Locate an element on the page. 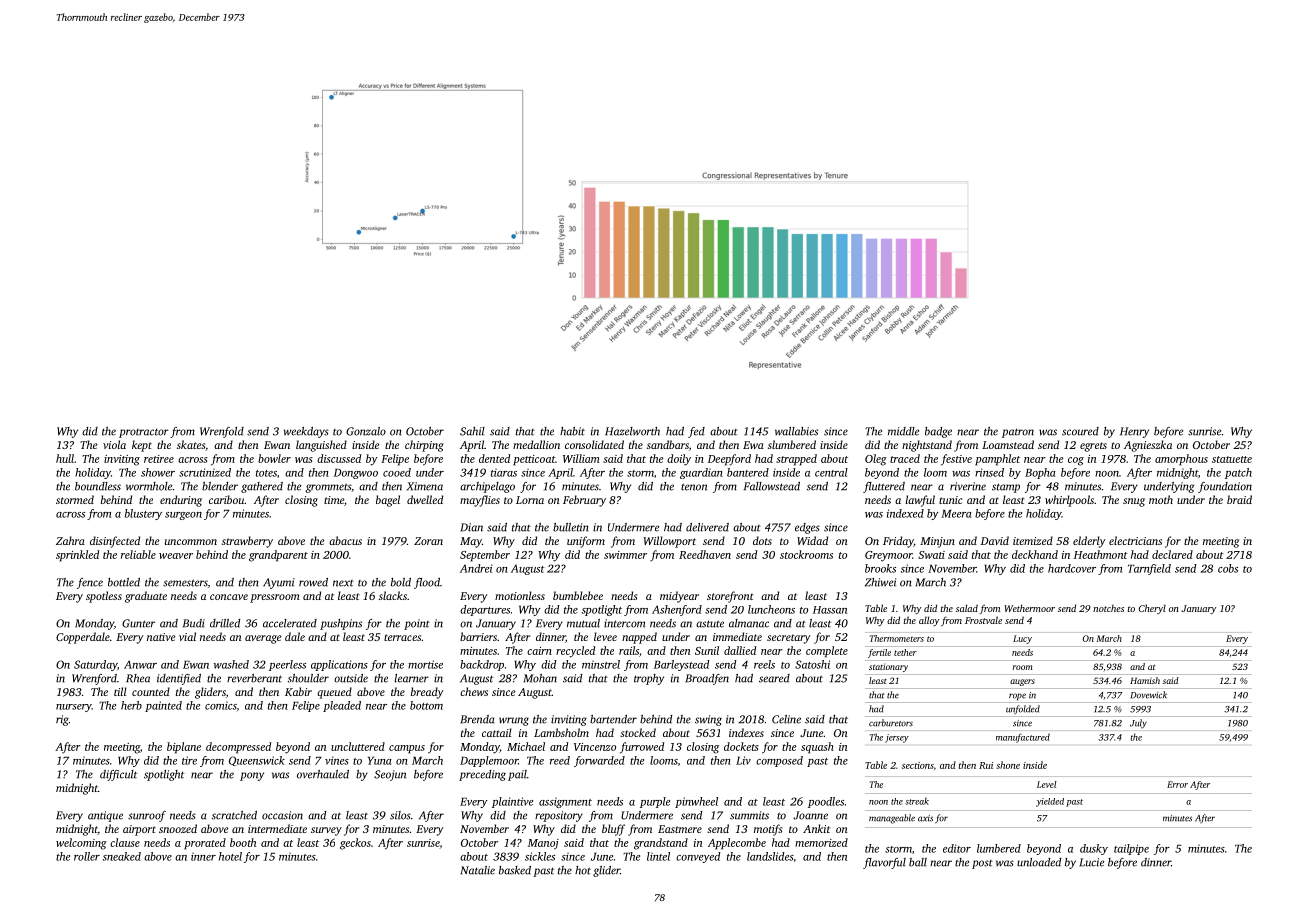 This page has height=924, width=1308. Ayumi is located at coordinates (279, 583).
